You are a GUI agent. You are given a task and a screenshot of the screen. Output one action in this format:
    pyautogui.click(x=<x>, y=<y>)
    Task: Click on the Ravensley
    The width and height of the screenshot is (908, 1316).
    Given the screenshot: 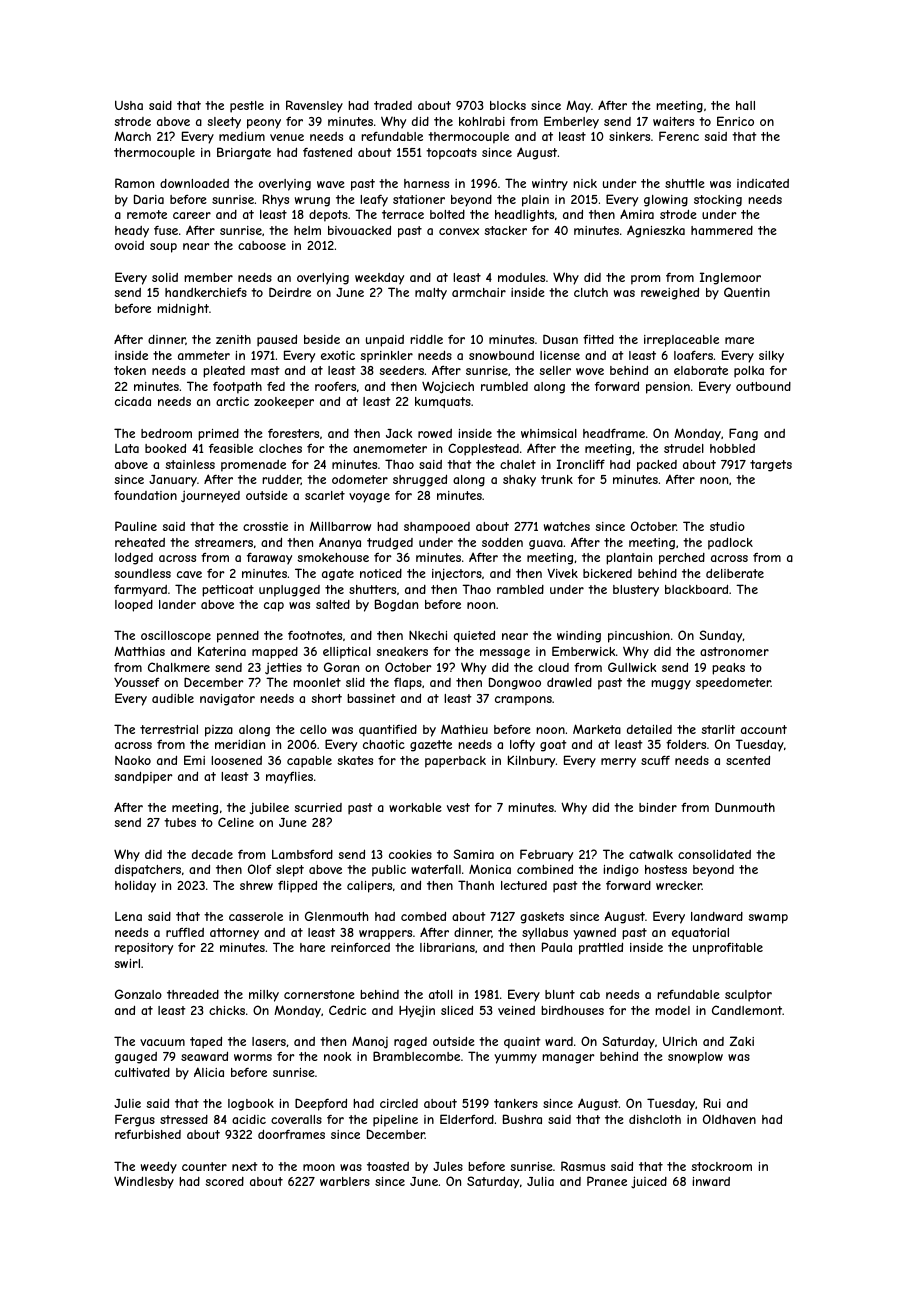 What is the action you would take?
    pyautogui.click(x=314, y=106)
